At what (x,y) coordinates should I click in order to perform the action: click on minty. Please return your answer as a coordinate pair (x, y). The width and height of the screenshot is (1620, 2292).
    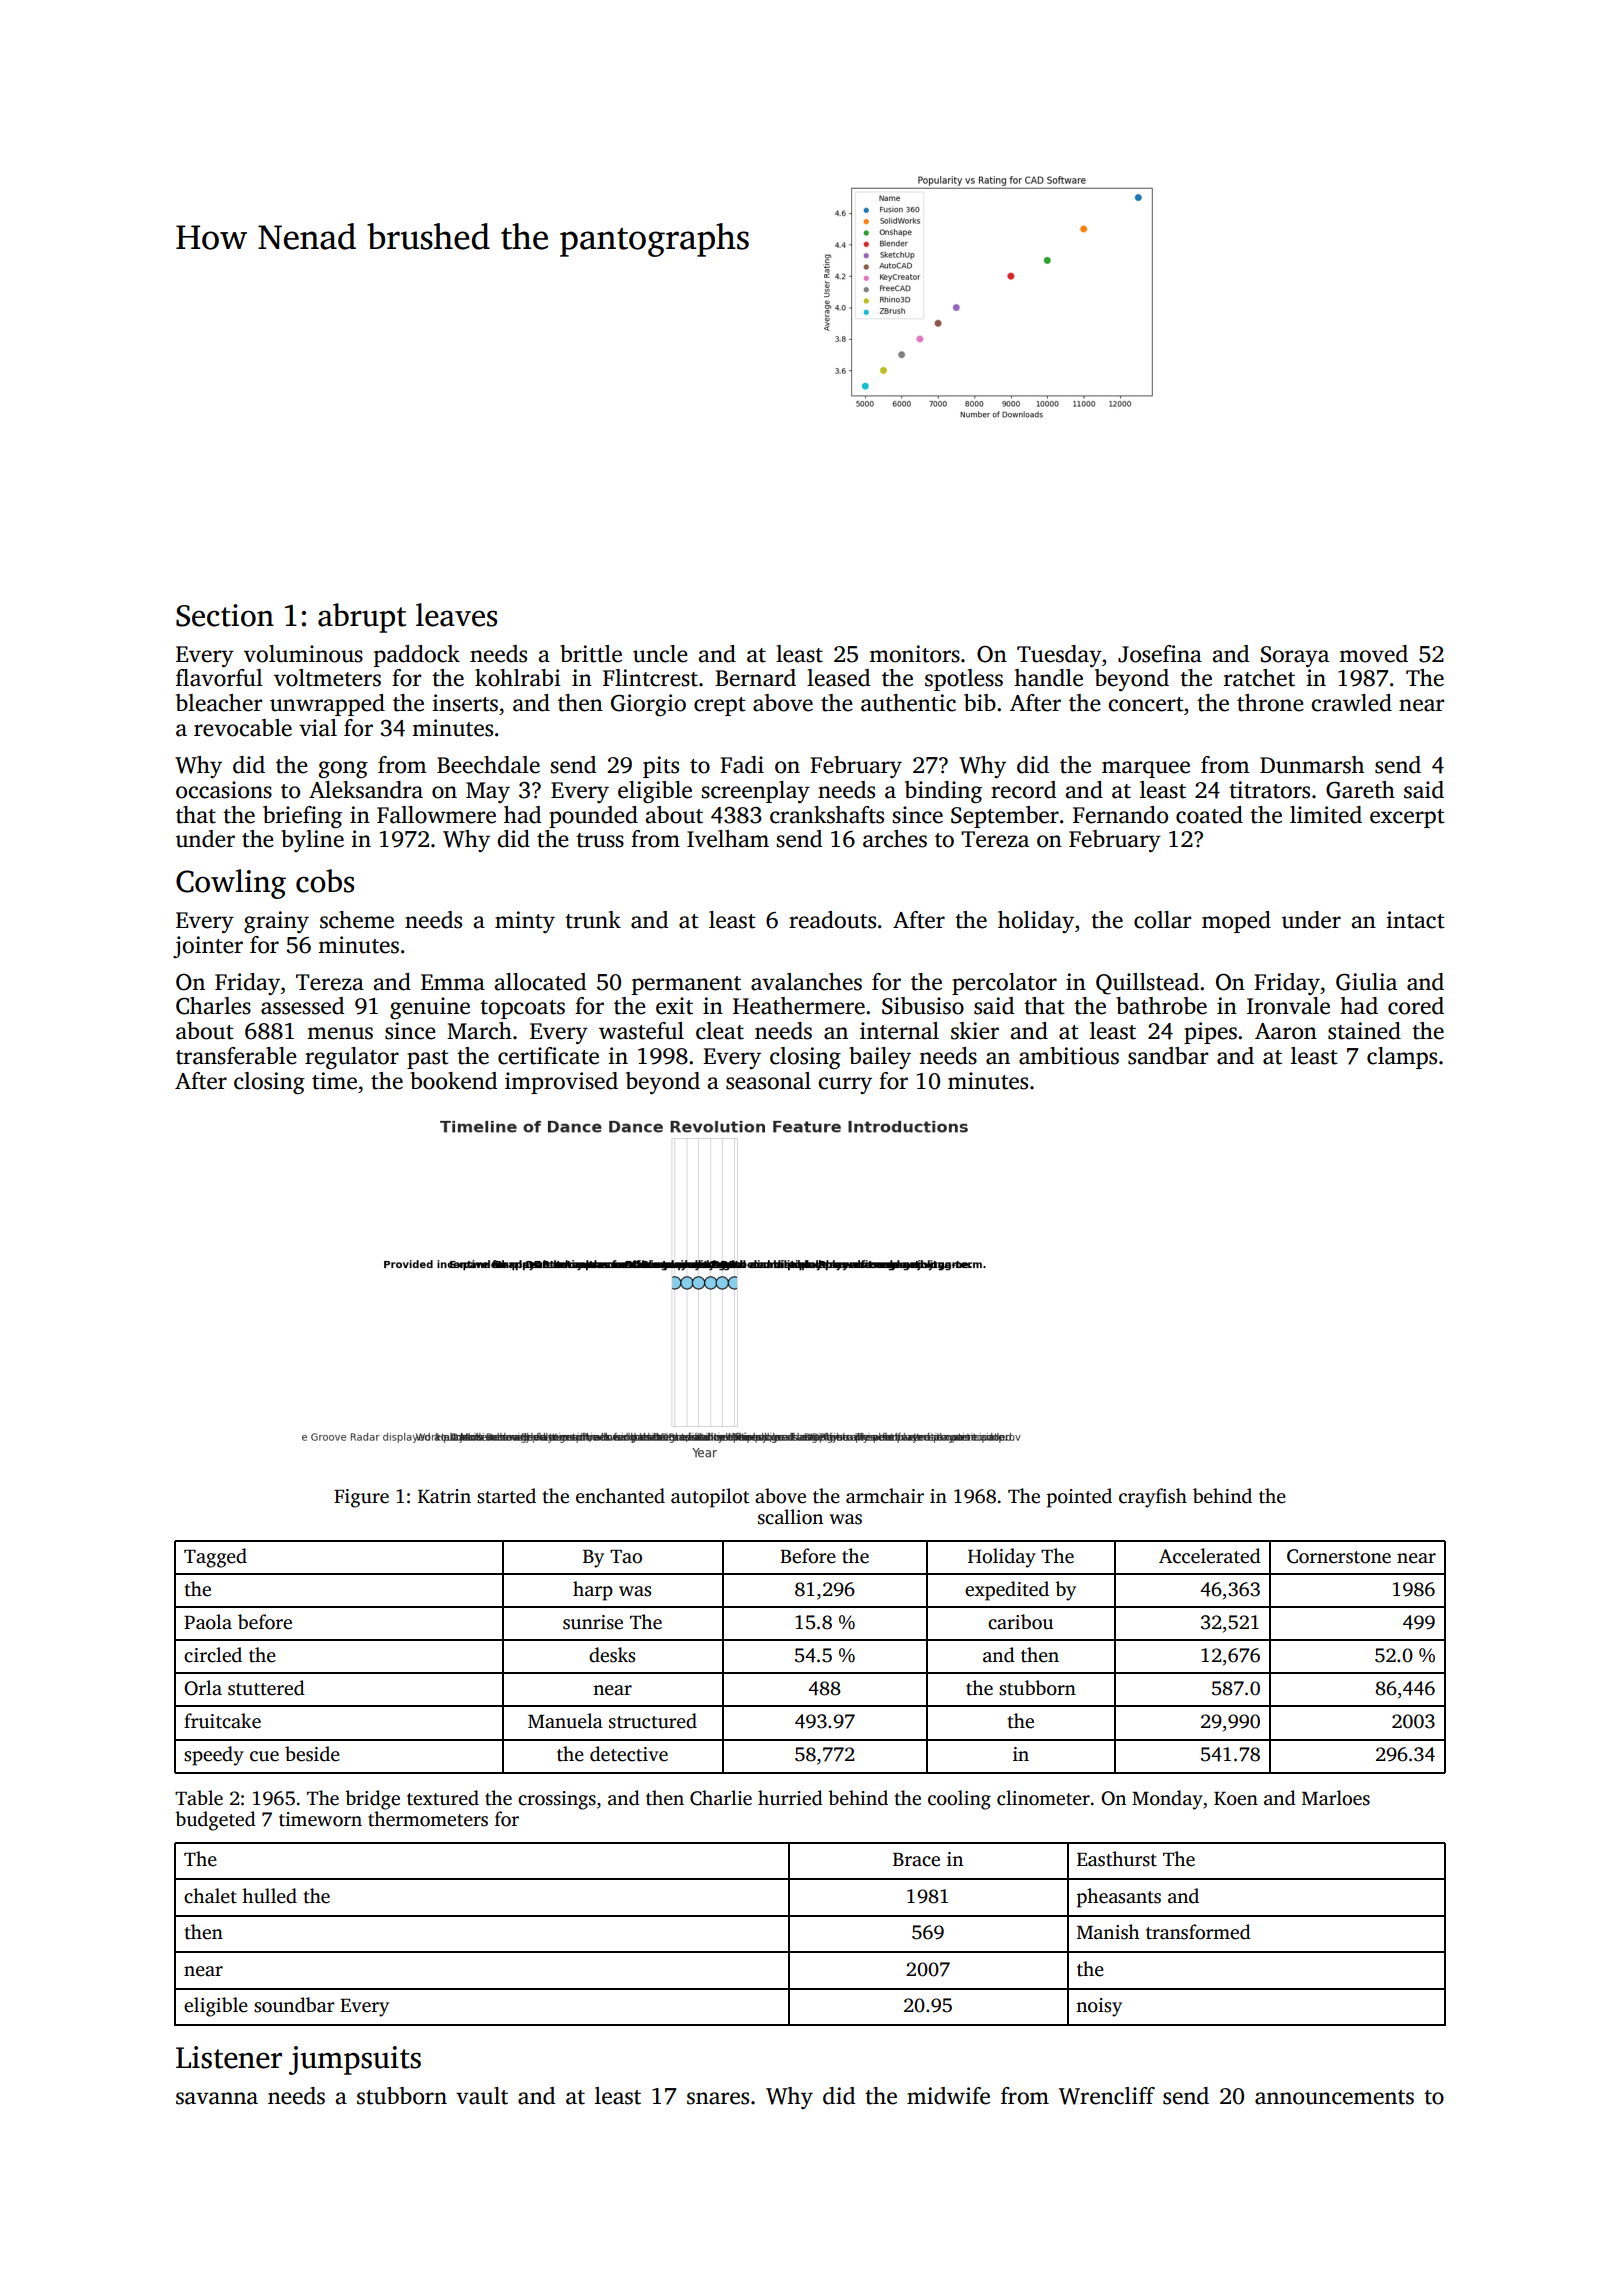
    Looking at the image, I should click on (525, 922).
